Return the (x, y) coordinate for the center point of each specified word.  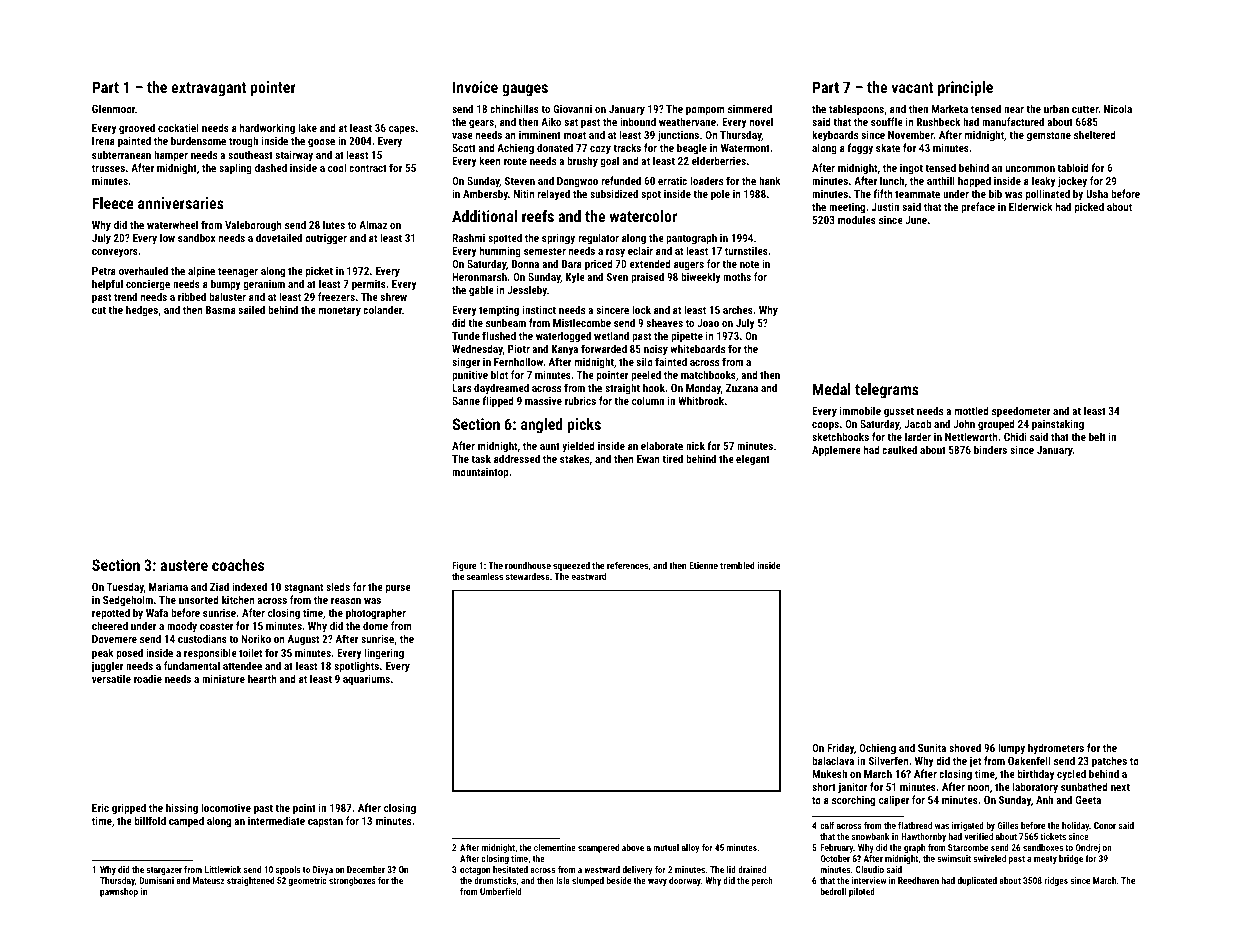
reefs (538, 216)
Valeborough (253, 226)
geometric (308, 881)
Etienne (703, 565)
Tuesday (125, 588)
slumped (588, 881)
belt (1097, 436)
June (916, 220)
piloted (862, 892)
